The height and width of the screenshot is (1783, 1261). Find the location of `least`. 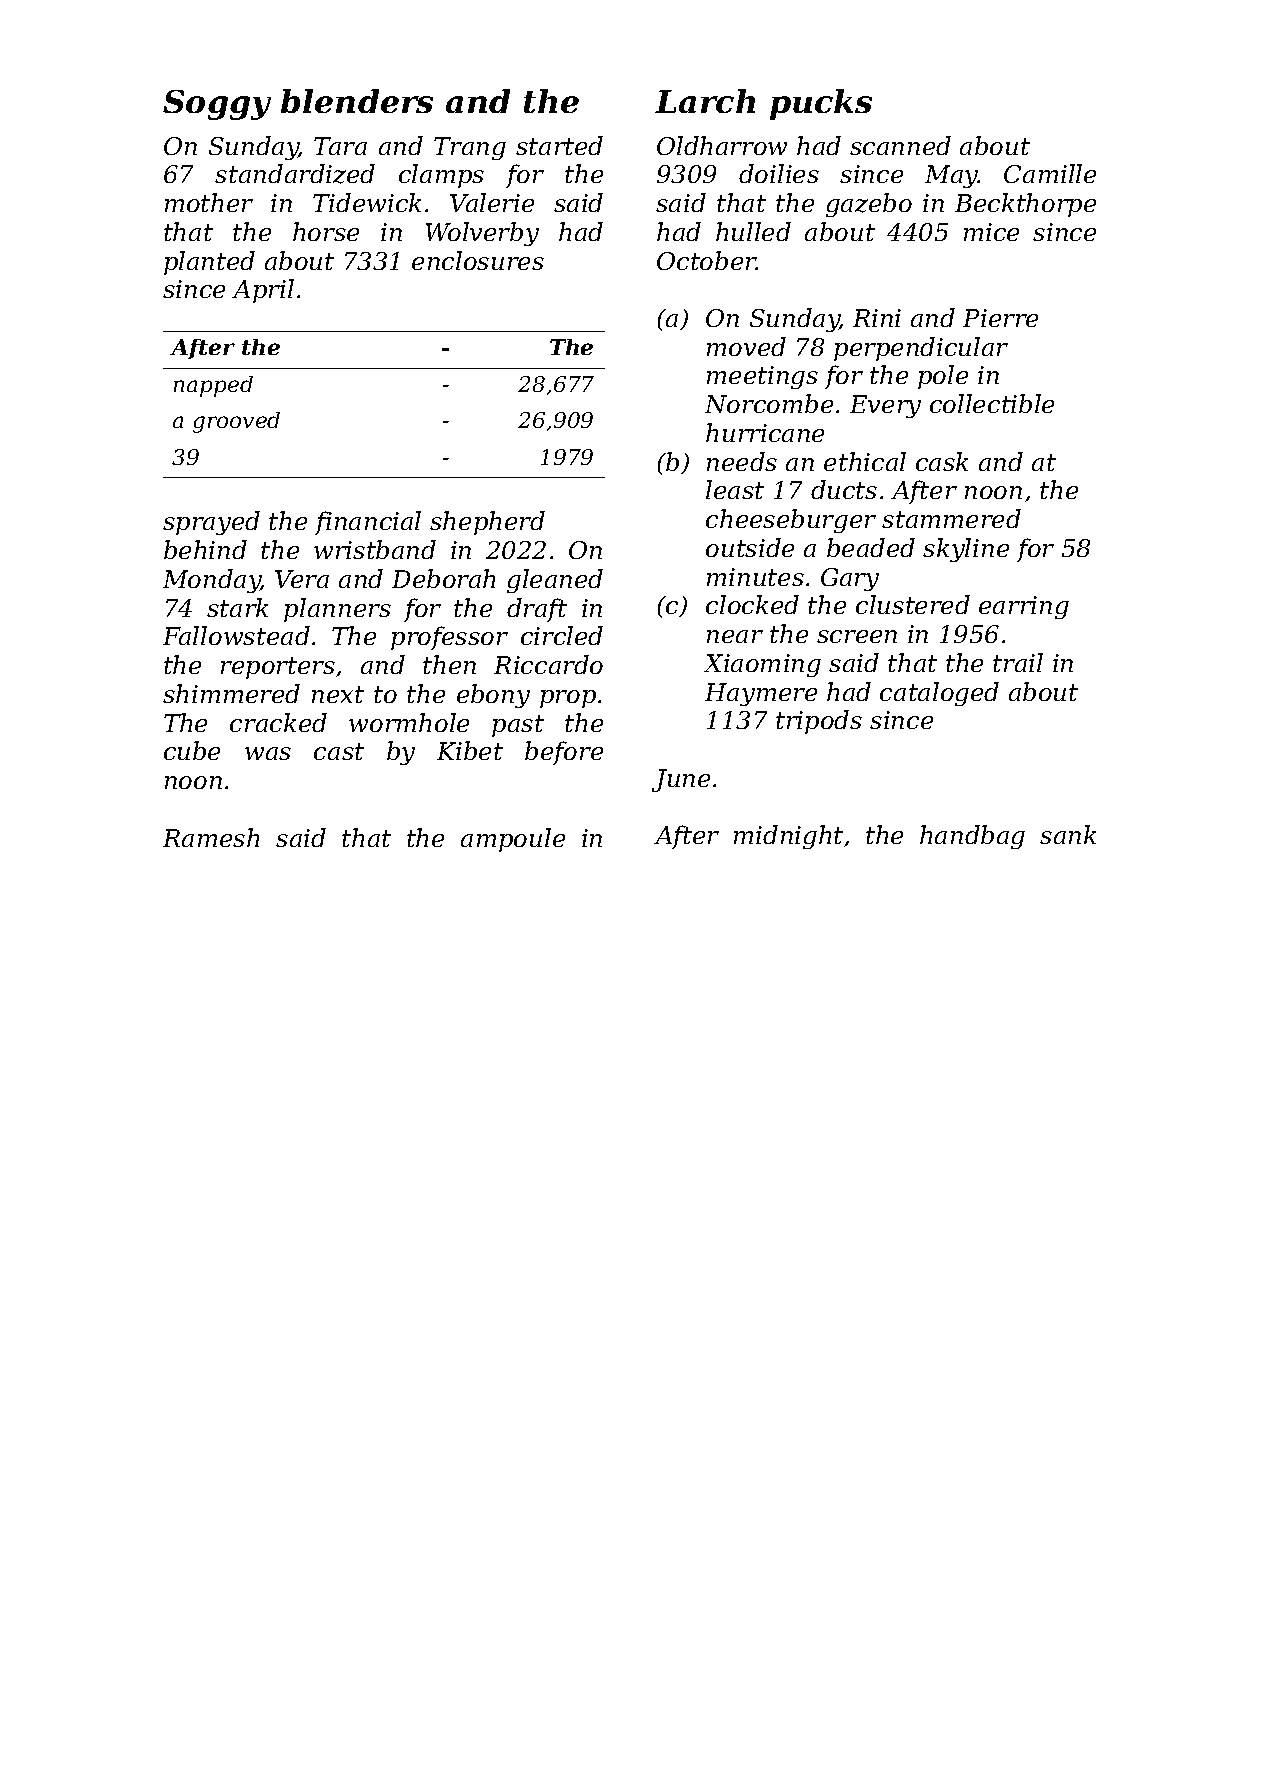

least is located at coordinates (735, 489).
